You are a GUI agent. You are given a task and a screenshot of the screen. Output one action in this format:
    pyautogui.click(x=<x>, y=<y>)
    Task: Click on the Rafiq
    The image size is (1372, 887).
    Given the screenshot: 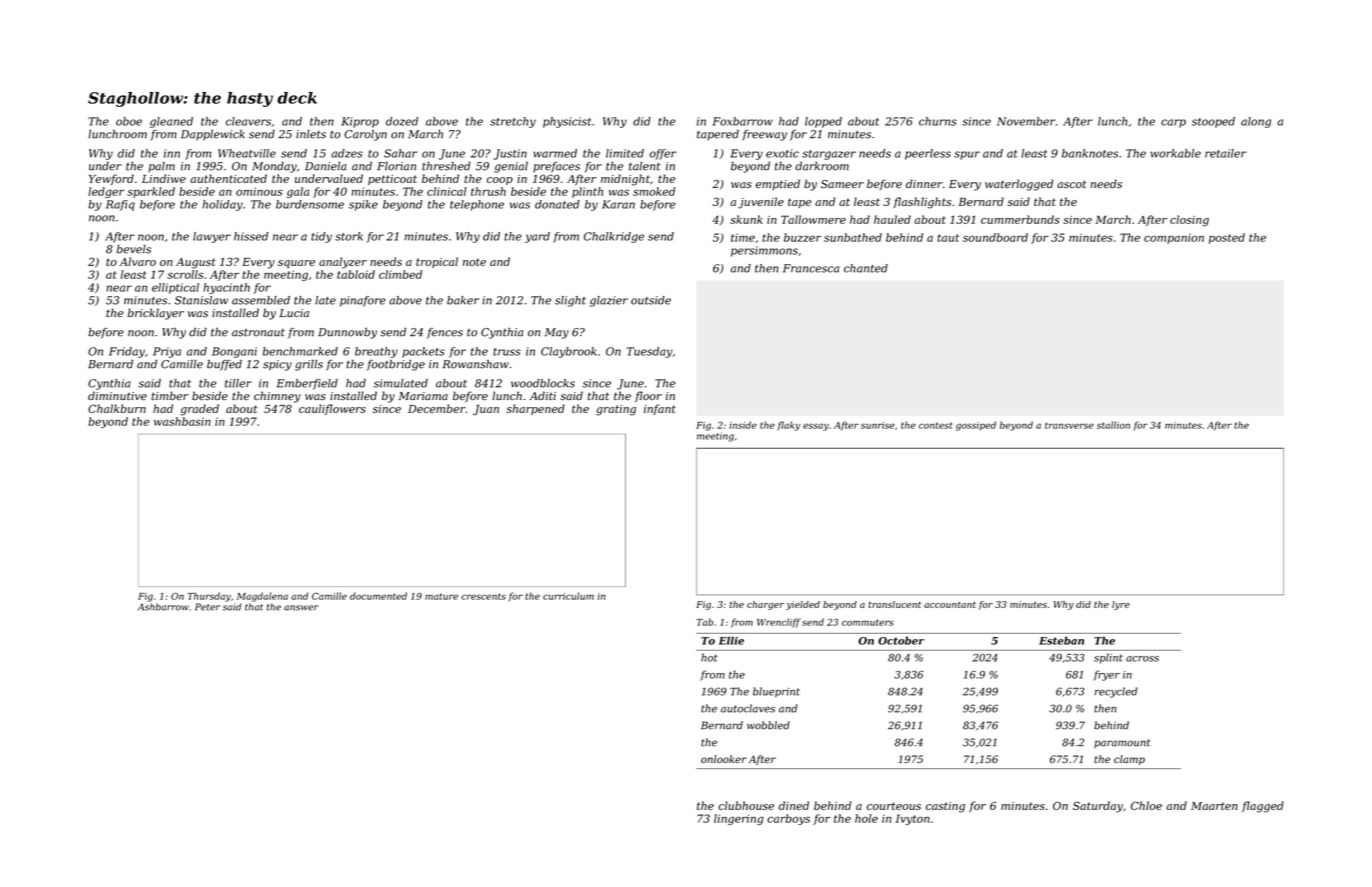 What is the action you would take?
    pyautogui.click(x=120, y=205)
